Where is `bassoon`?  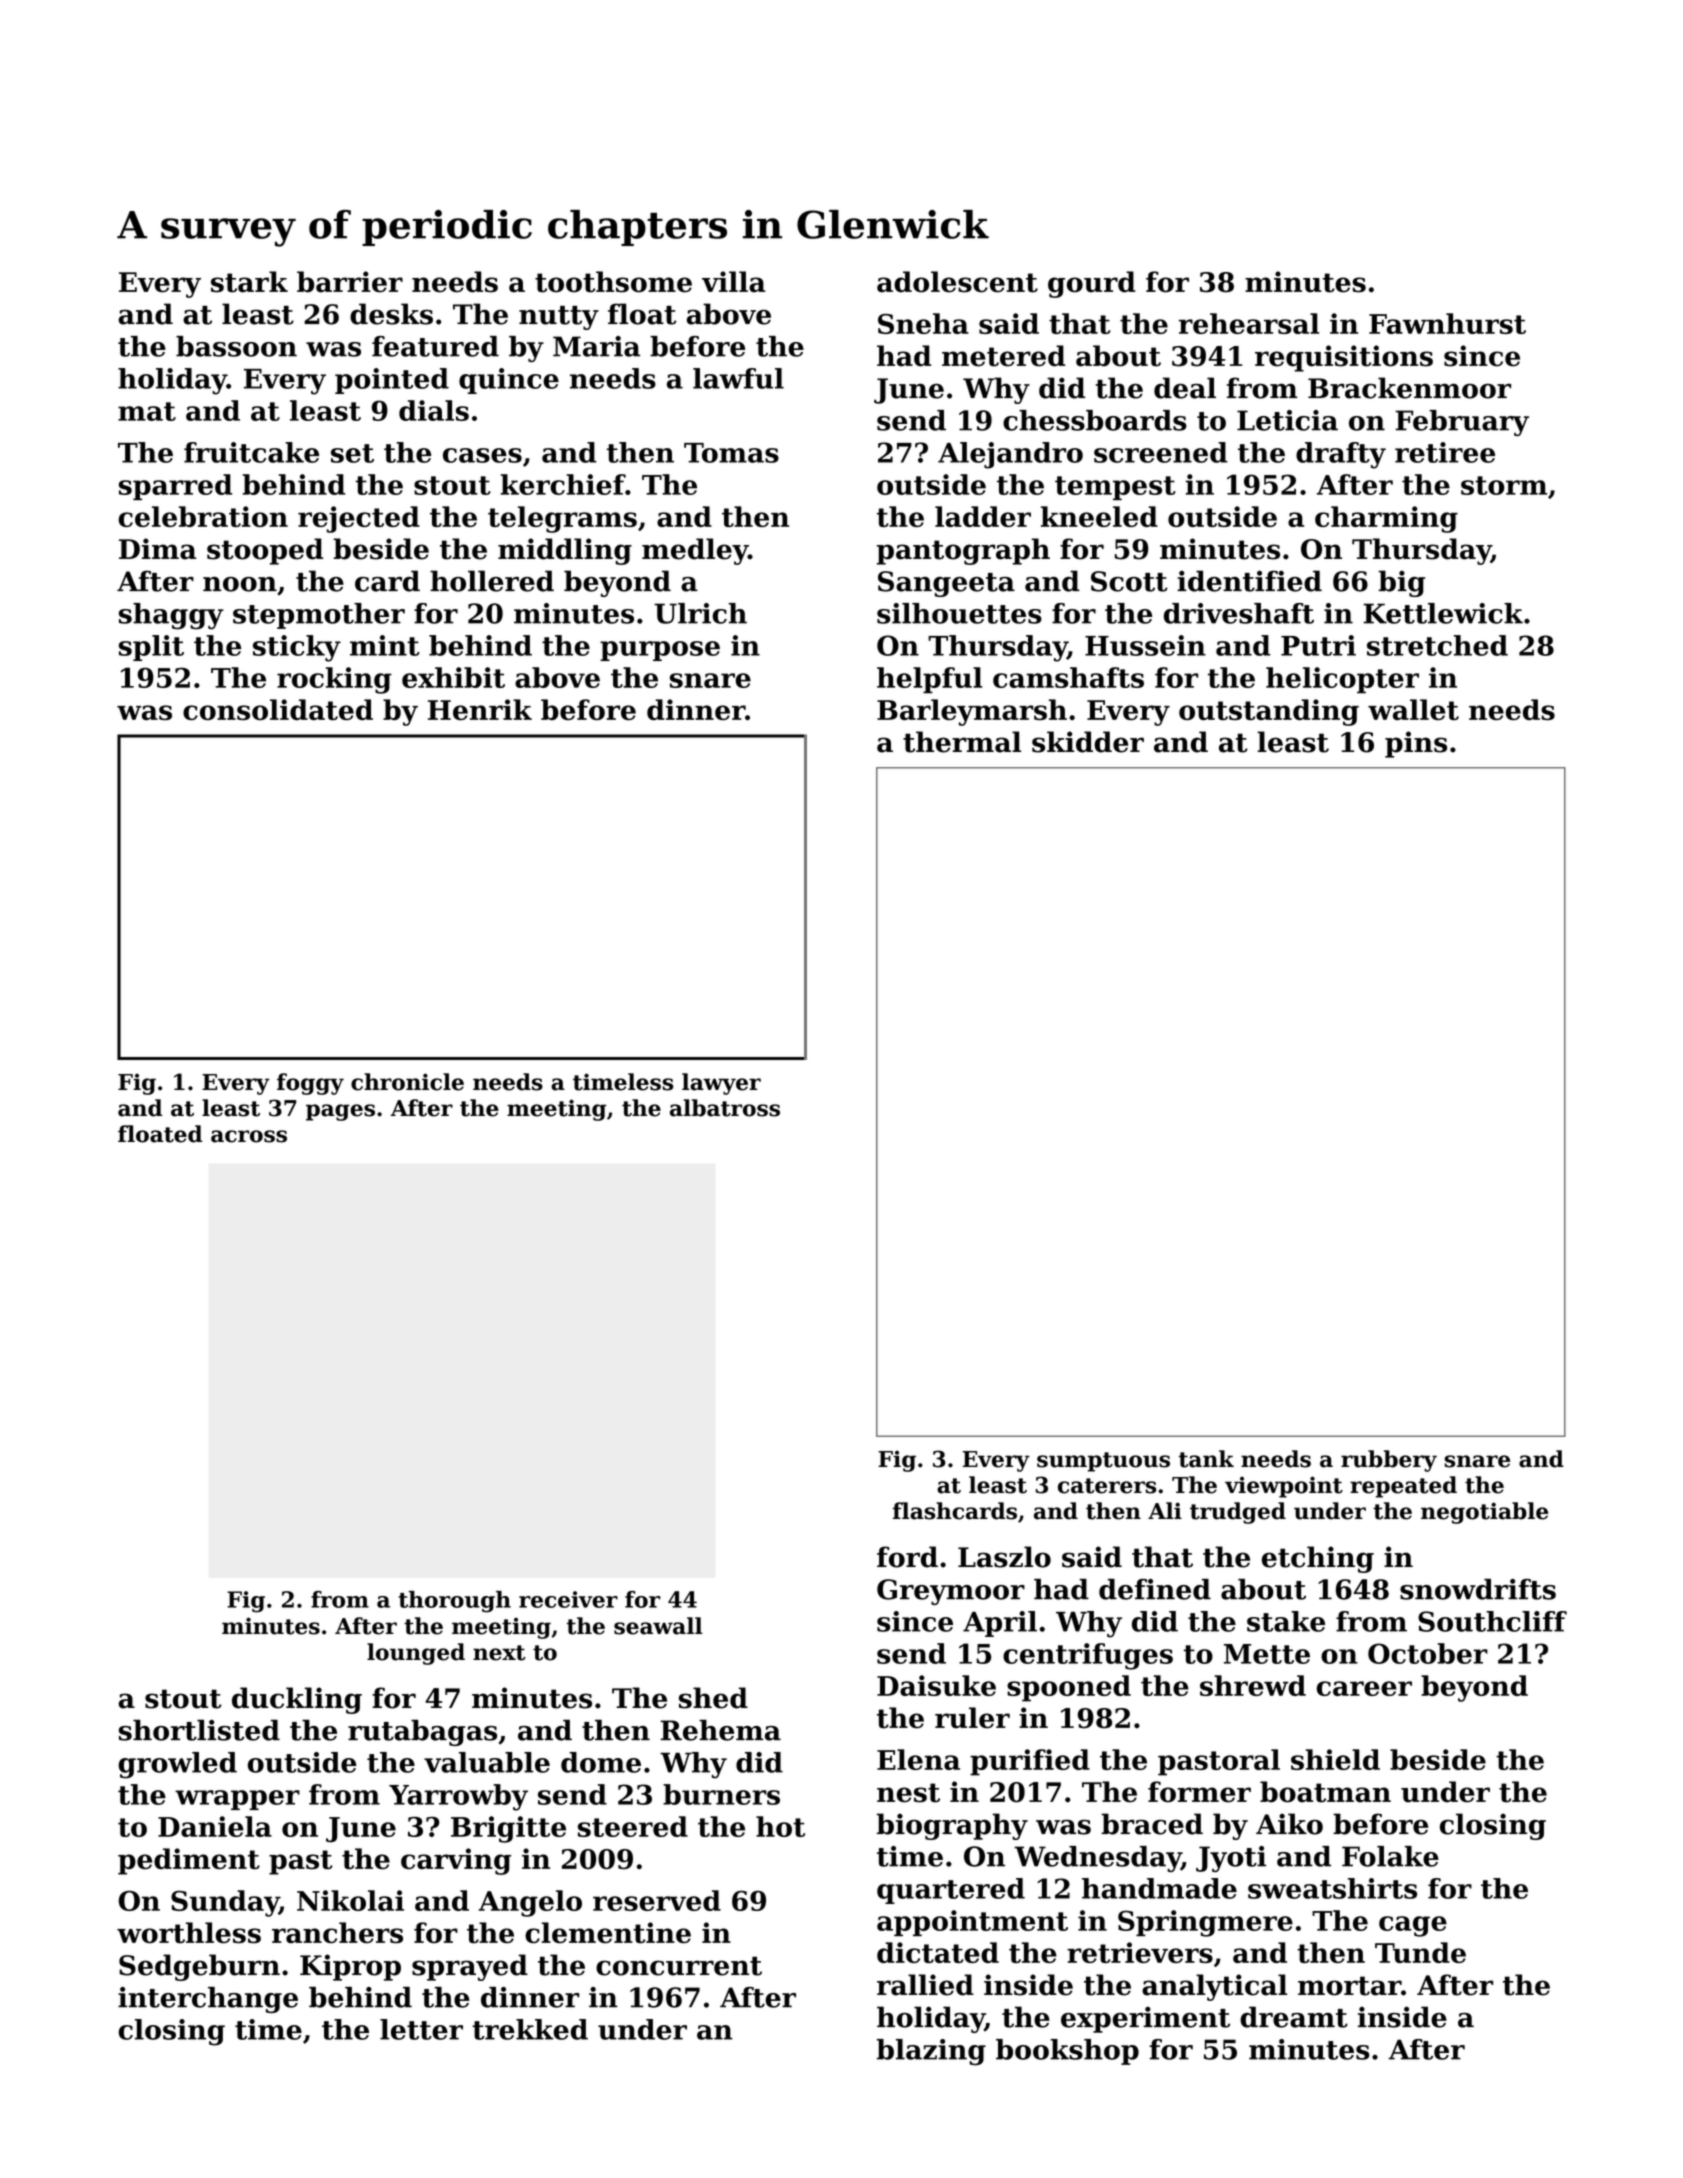
bassoon is located at coordinates (236, 346).
